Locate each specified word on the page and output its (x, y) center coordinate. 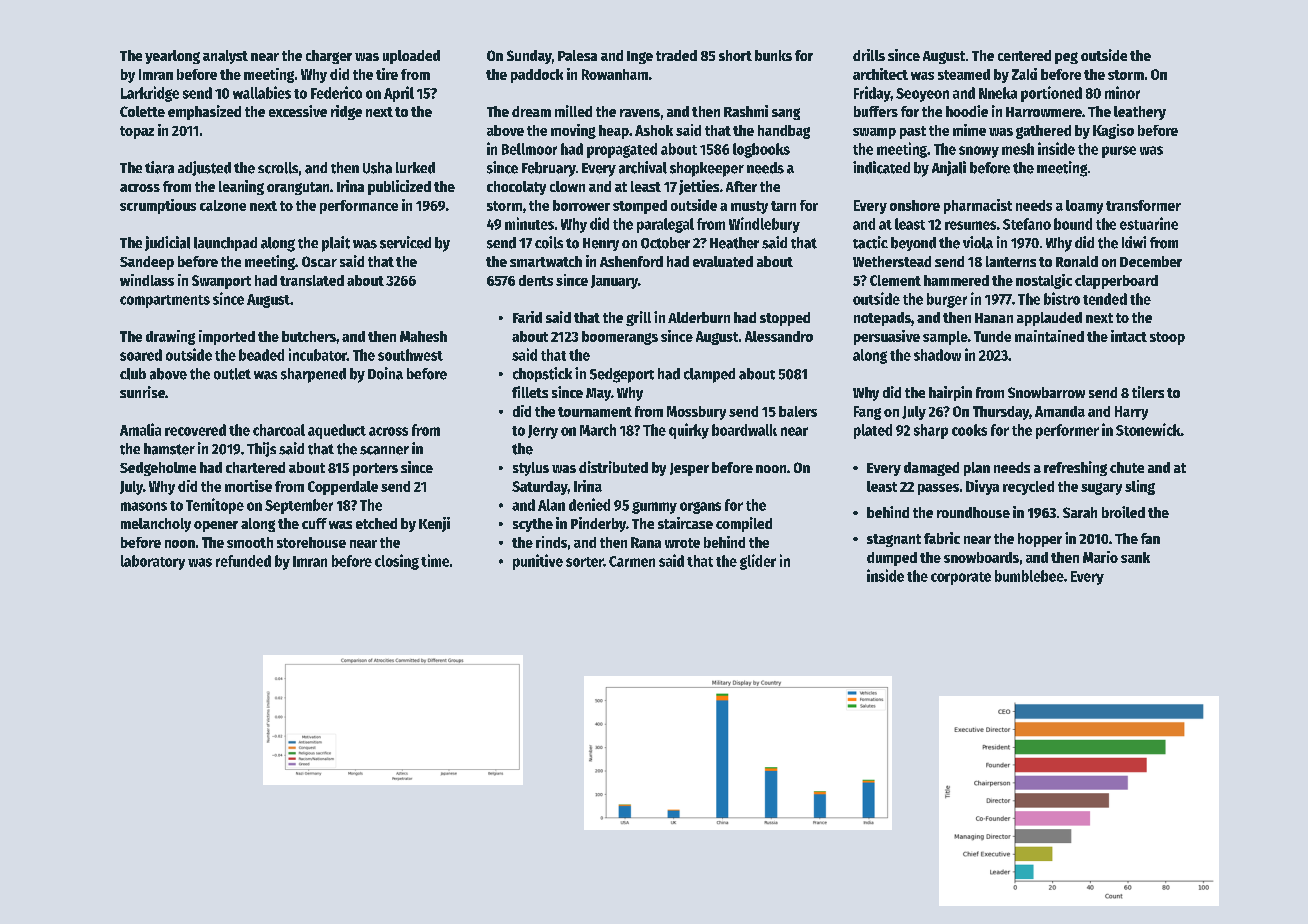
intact (1129, 336)
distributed (613, 467)
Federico (336, 92)
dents (536, 280)
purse (1119, 152)
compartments (165, 301)
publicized (399, 187)
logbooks (761, 150)
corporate (961, 578)
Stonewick (1148, 429)
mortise (248, 486)
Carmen (632, 561)
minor (1122, 92)
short (735, 55)
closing (397, 562)
